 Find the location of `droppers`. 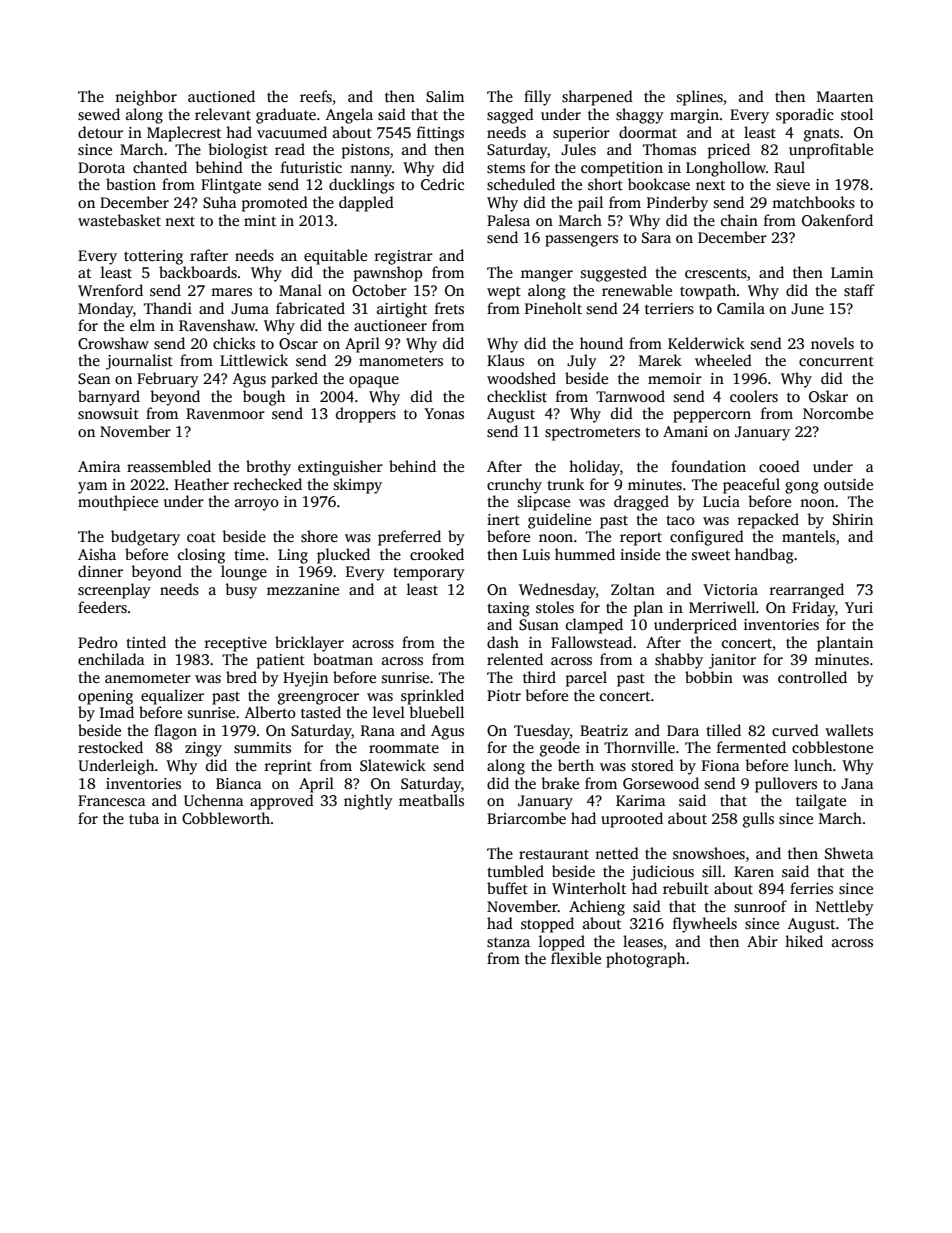

droppers is located at coordinates (366, 415).
